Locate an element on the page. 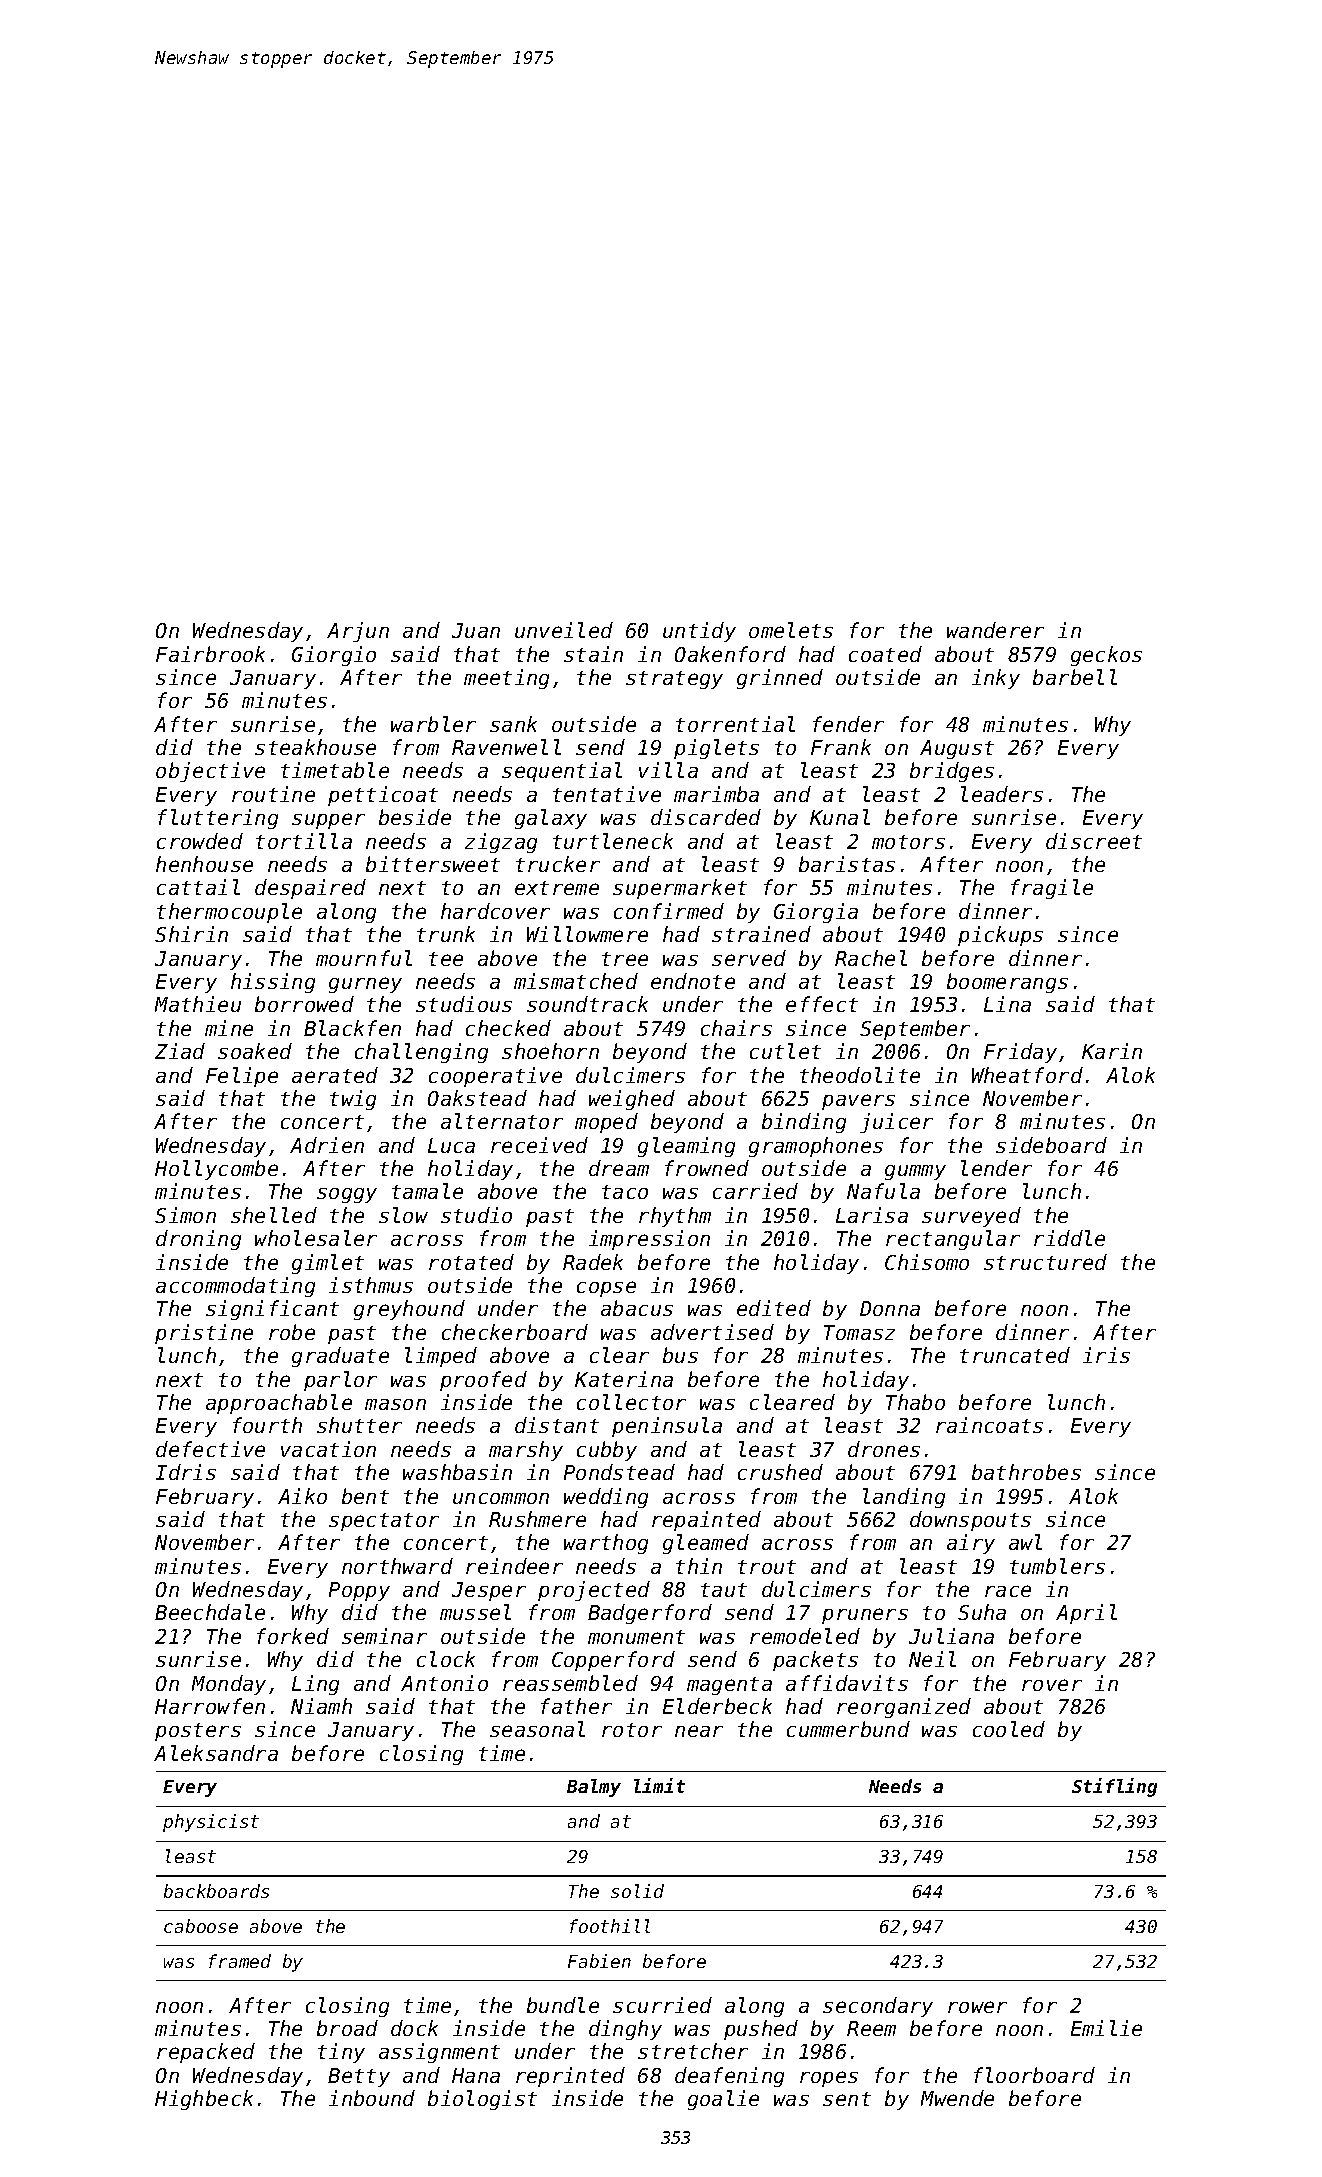 This image has width=1322, height=2177. advertised is located at coordinates (712, 1332).
